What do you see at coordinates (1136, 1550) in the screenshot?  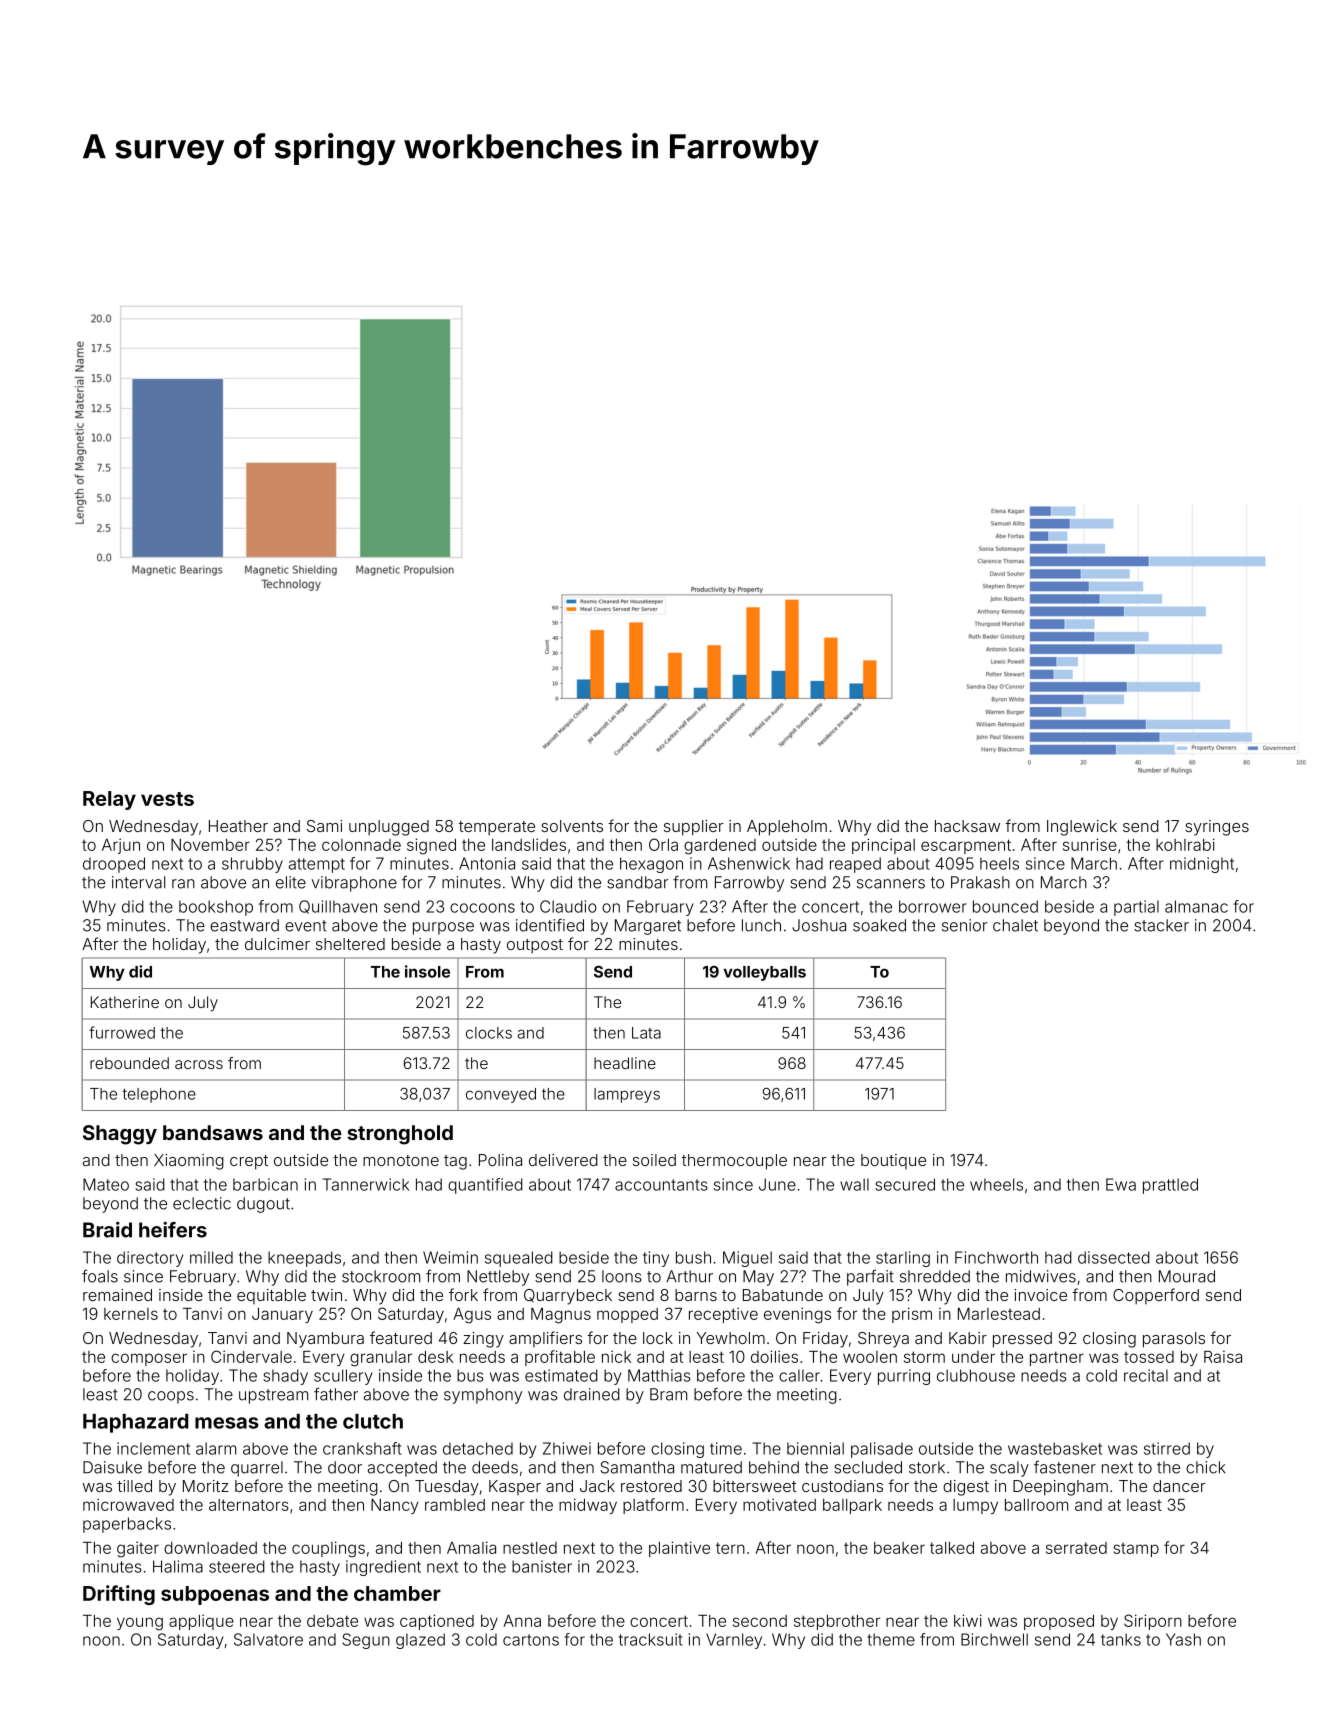 I see `stamp` at bounding box center [1136, 1550].
